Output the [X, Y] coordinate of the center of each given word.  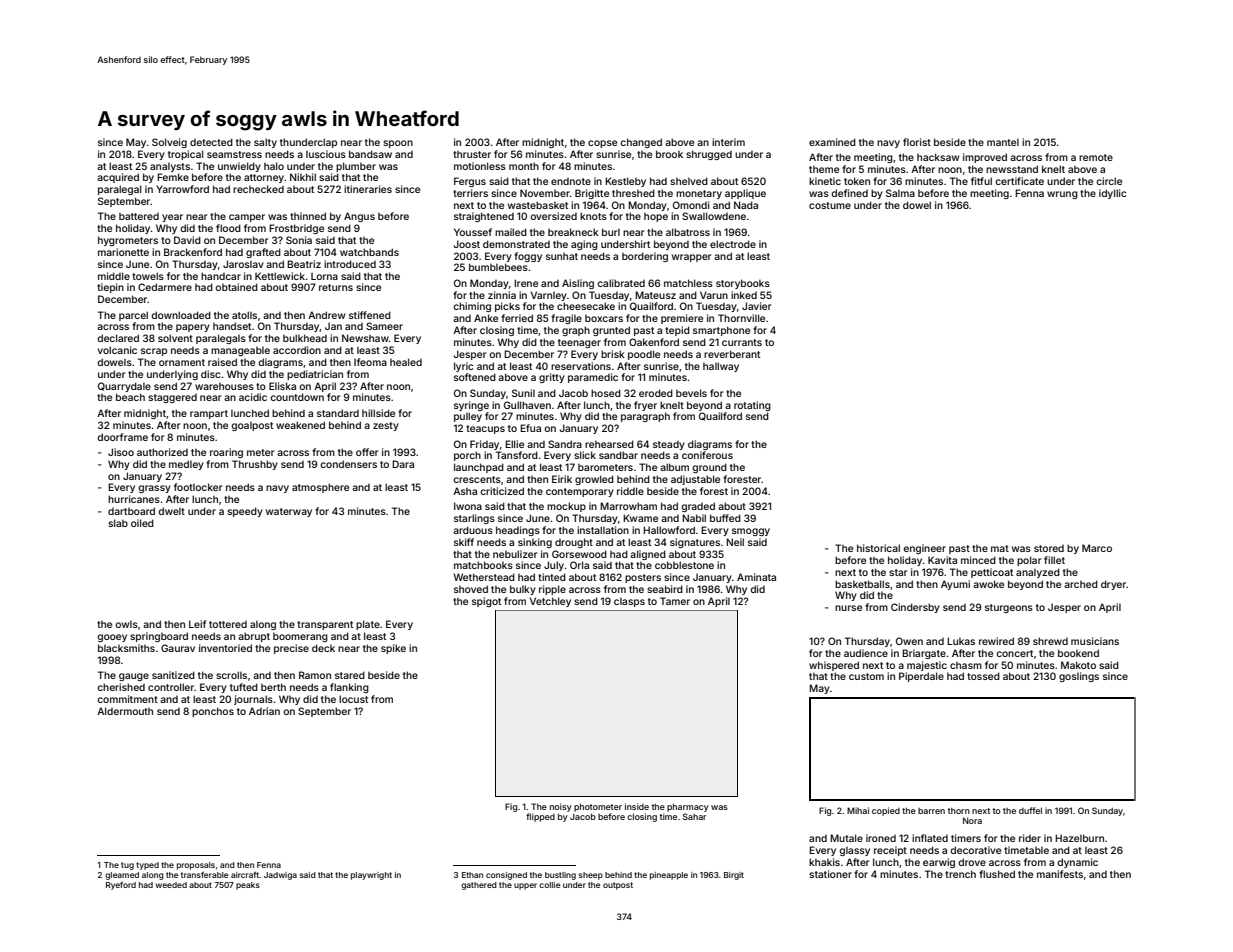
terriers [470, 193]
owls [126, 624]
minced [978, 560]
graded [698, 507]
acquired [118, 178]
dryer [1113, 585]
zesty [386, 426]
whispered [834, 666]
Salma [900, 193]
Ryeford [121, 885]
